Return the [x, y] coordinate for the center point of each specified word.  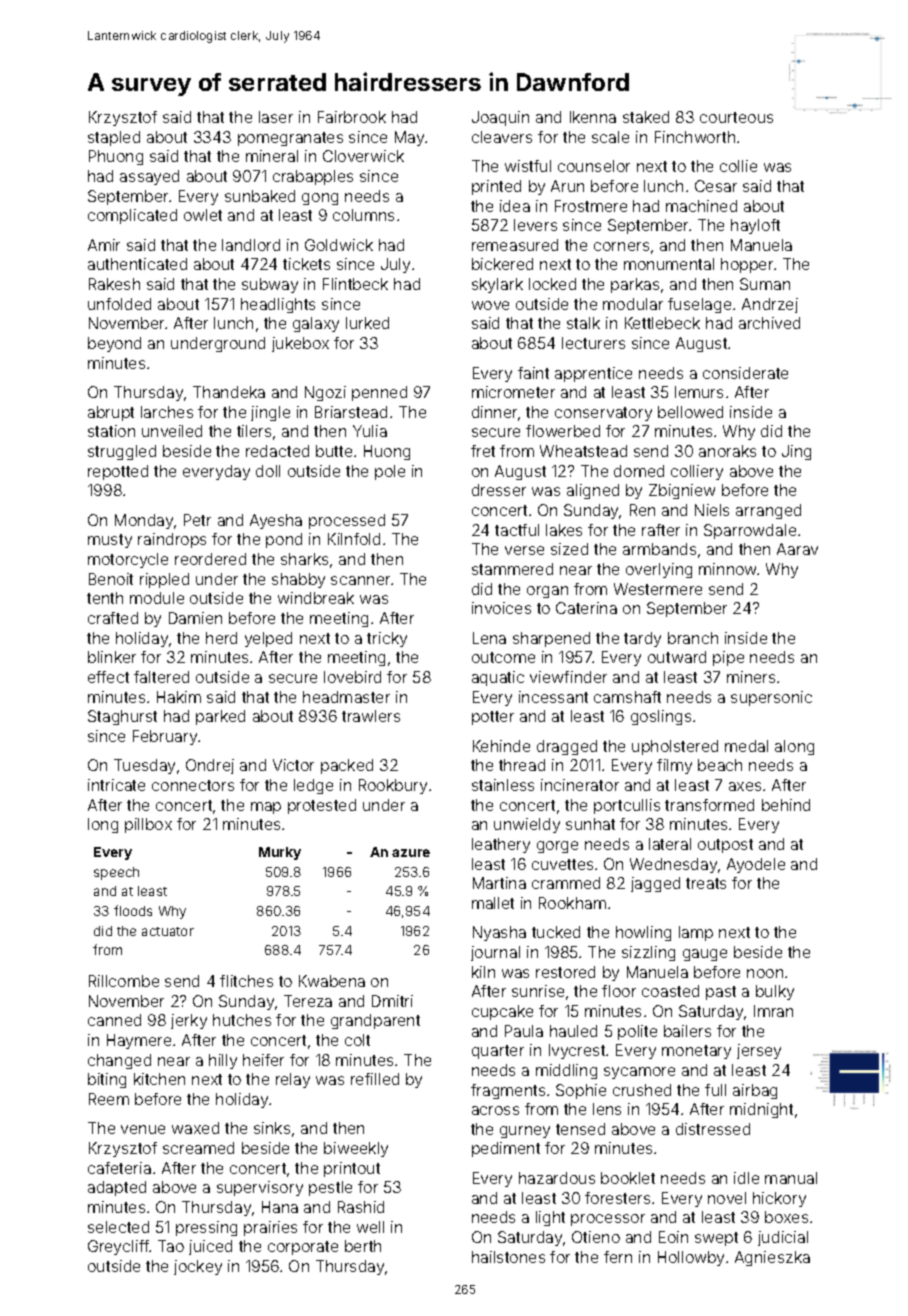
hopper [747, 265]
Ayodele [756, 865]
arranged [768, 511]
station [111, 431]
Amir [104, 245]
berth [363, 1246]
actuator [168, 931]
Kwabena [332, 981]
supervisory [260, 1188]
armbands [659, 549]
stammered [512, 569]
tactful [517, 530]
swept [716, 1239]
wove [490, 305]
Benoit [111, 579]
